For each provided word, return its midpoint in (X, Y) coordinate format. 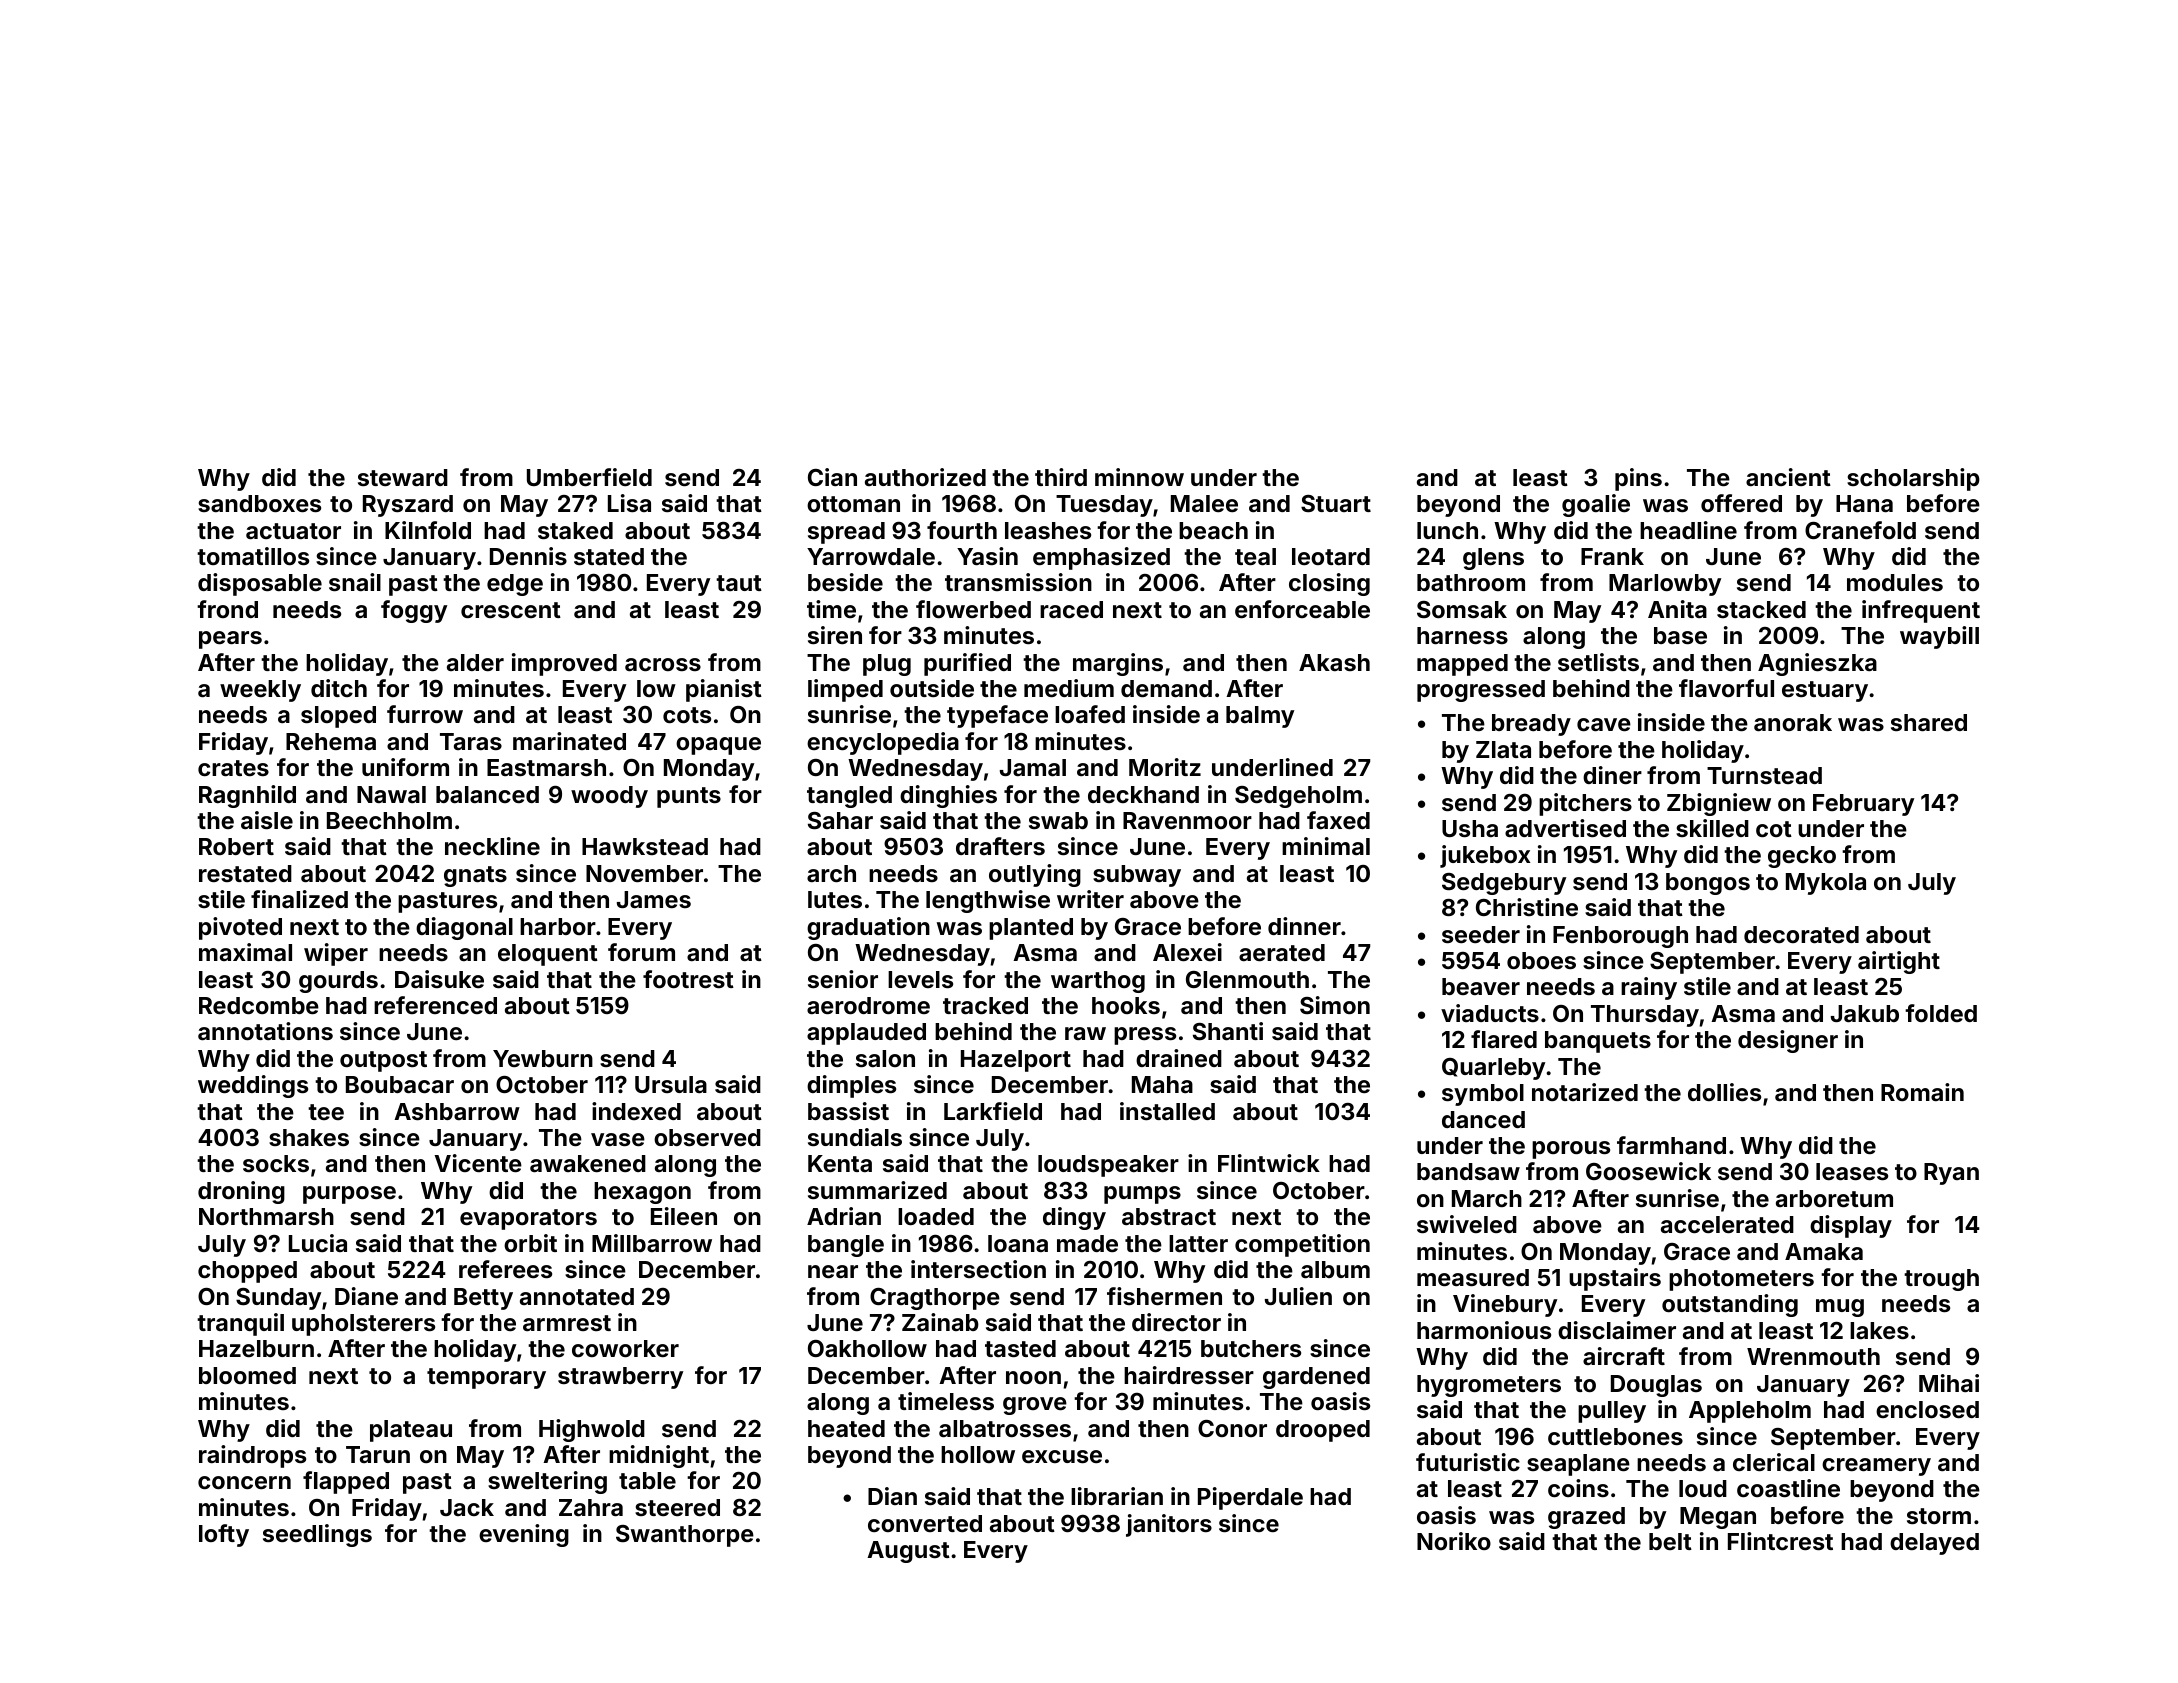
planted (1031, 929)
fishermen (1164, 1296)
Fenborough (1620, 937)
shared (1929, 722)
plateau (411, 1431)
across (663, 664)
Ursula (671, 1084)
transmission (1018, 582)
